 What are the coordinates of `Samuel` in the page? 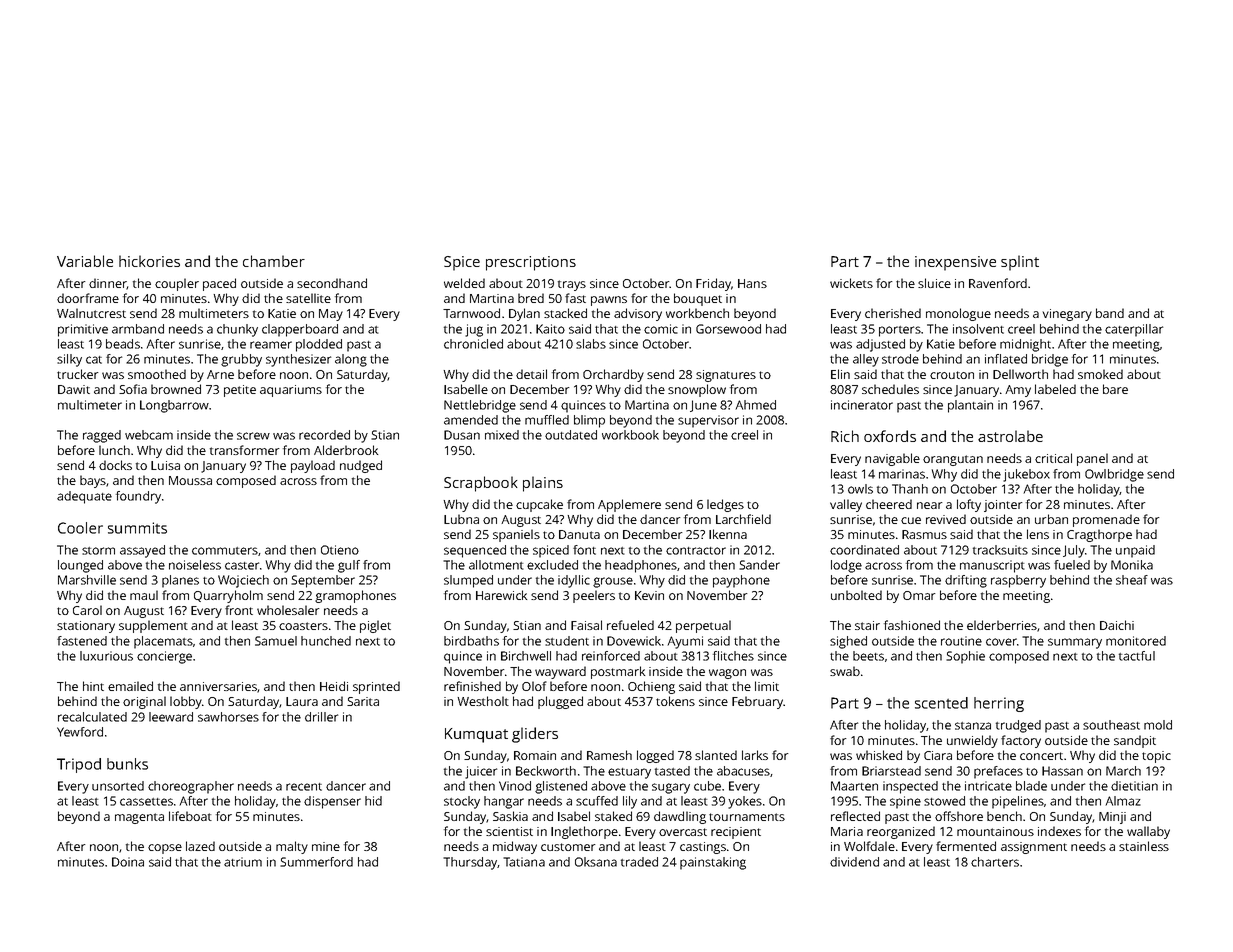 It's located at (276, 641).
